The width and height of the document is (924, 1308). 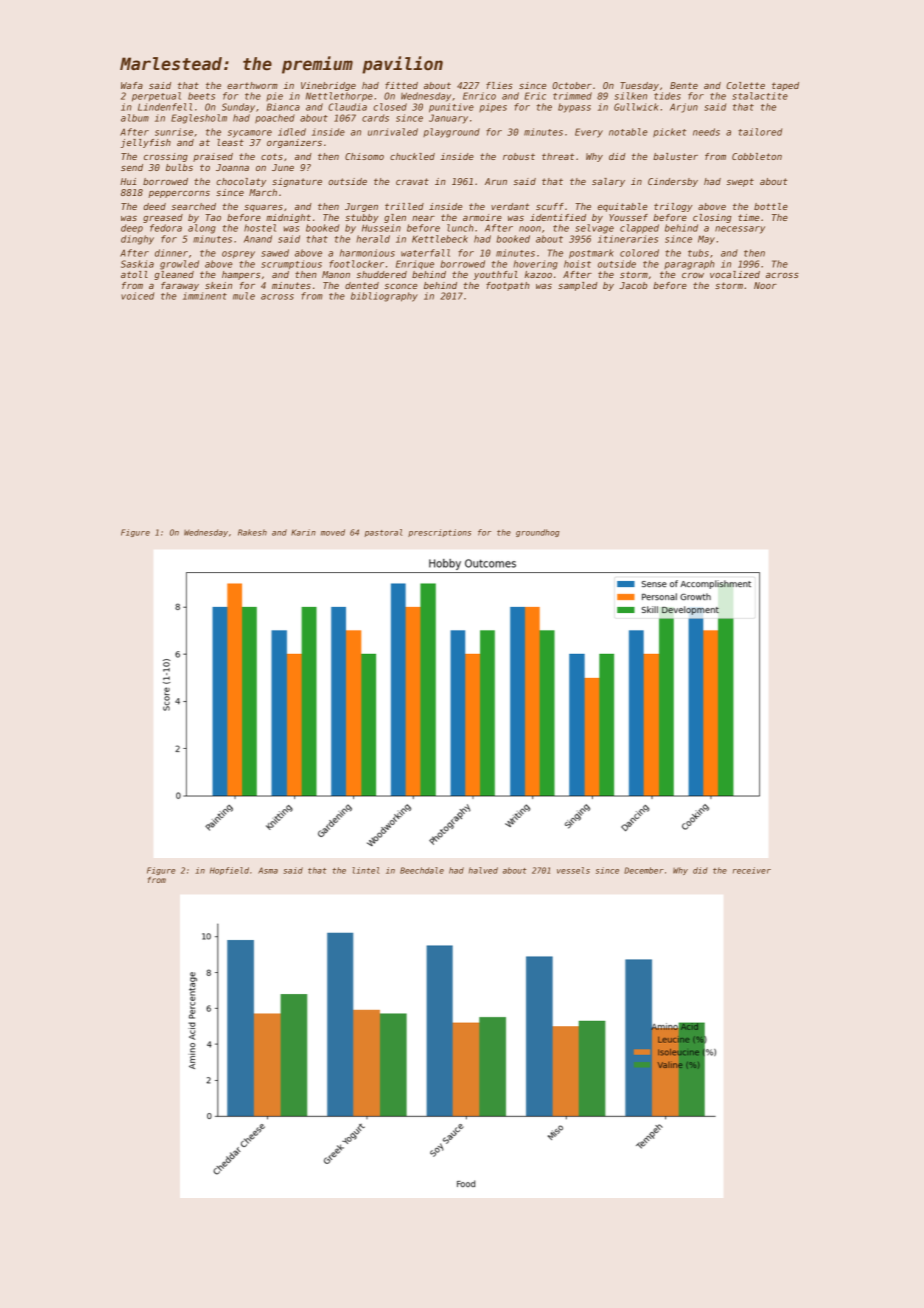 I want to click on Rakesh, so click(x=252, y=532).
